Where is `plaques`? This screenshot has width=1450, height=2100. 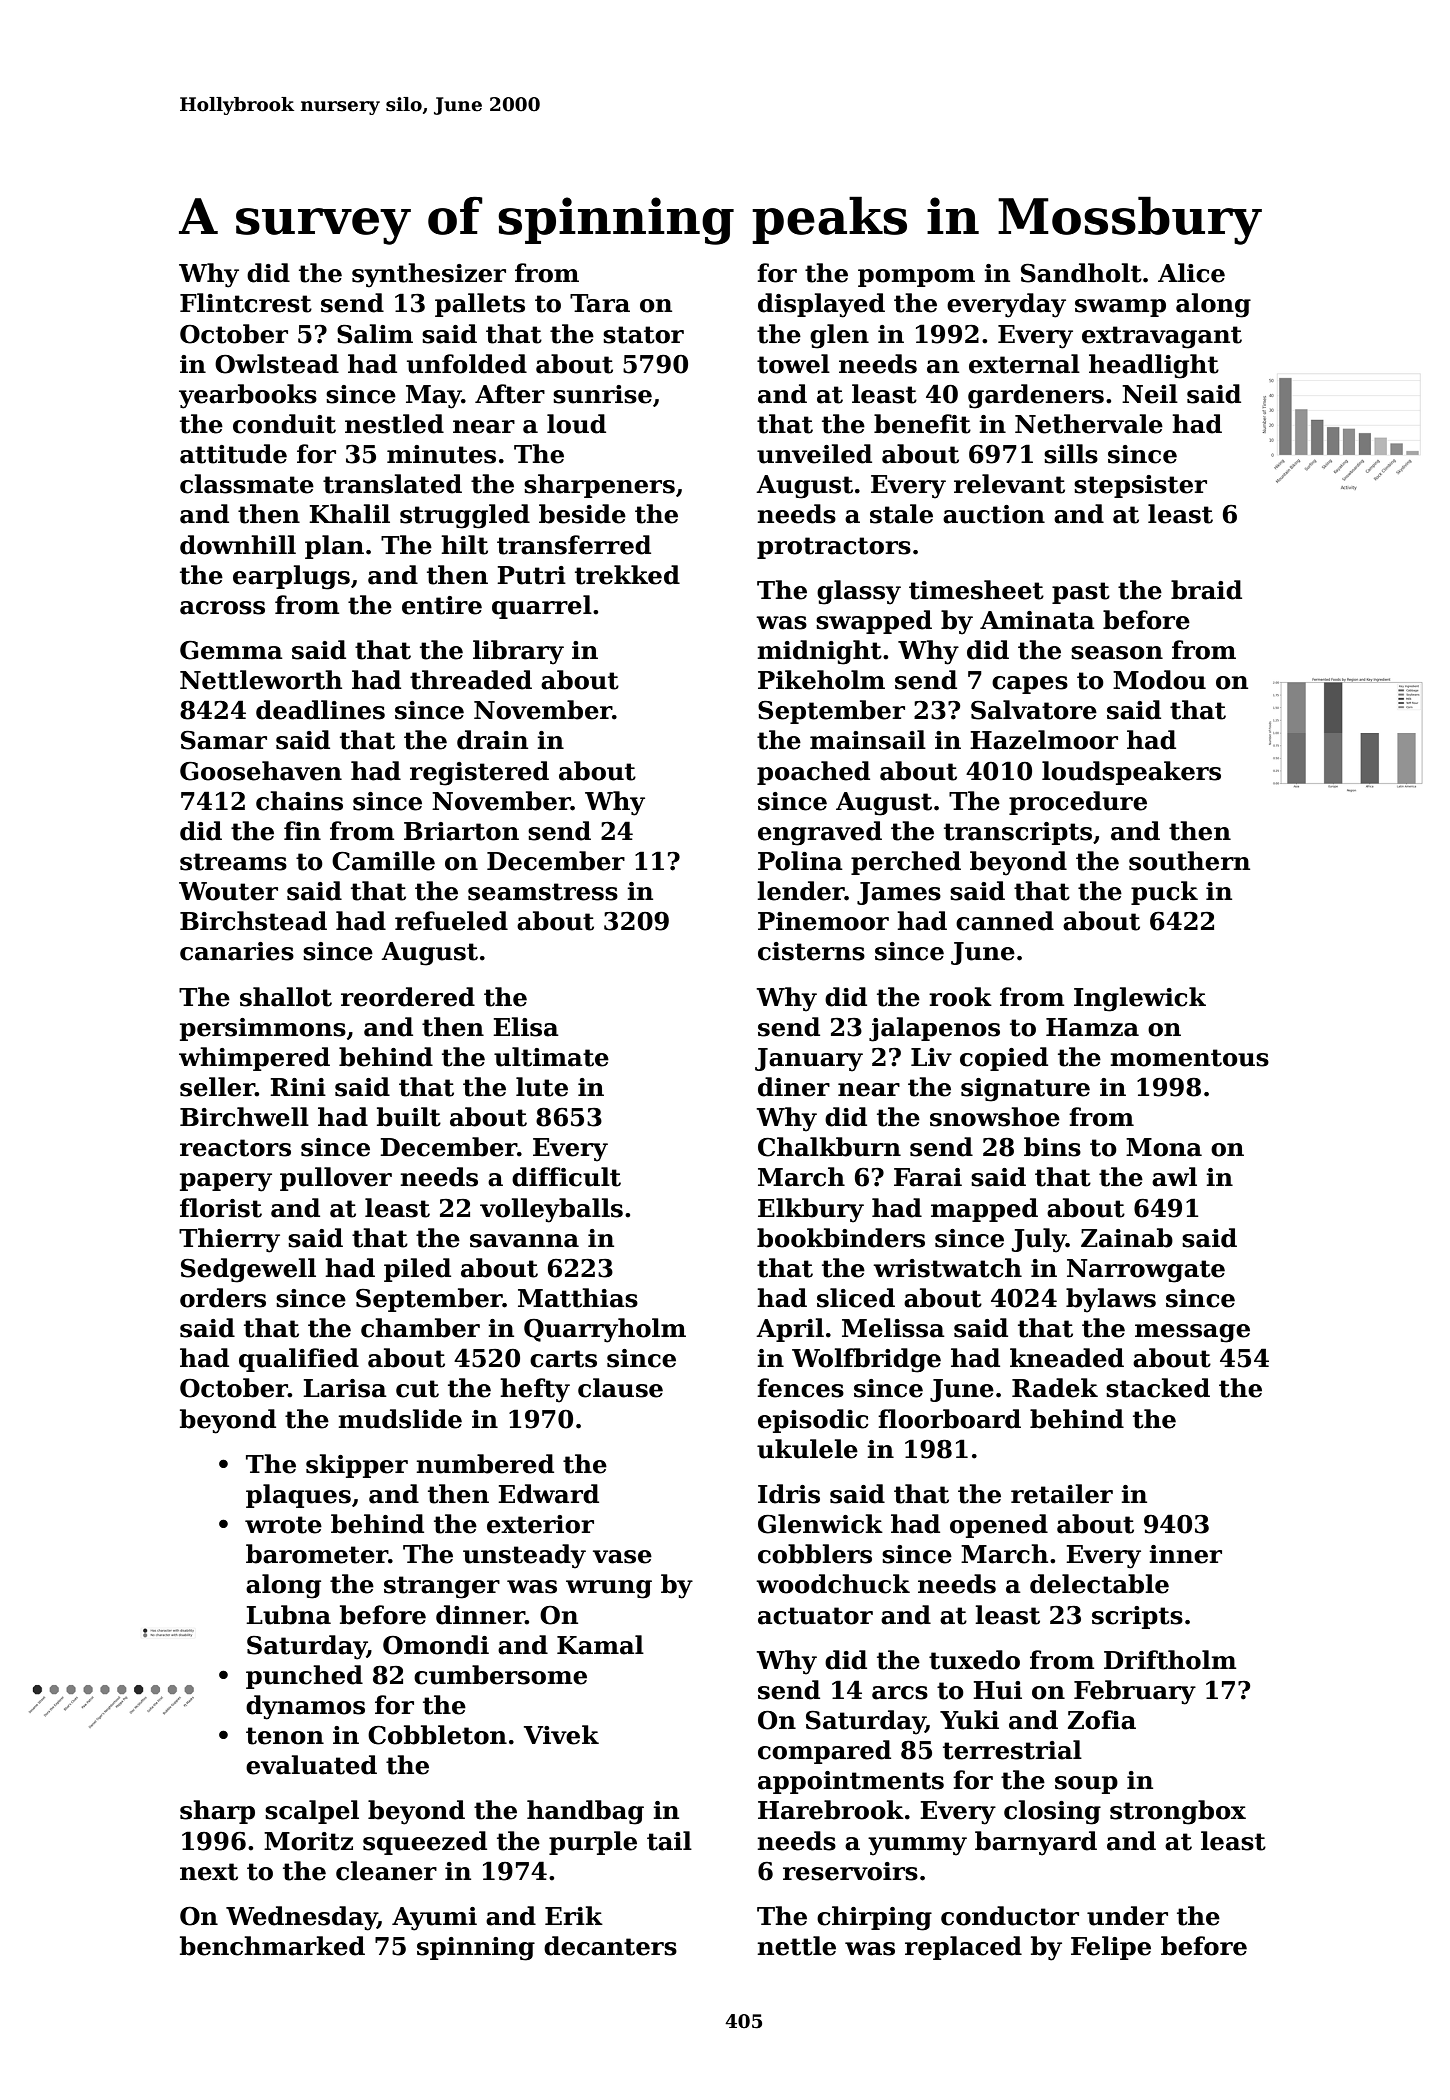
plaques is located at coordinates (298, 1496).
